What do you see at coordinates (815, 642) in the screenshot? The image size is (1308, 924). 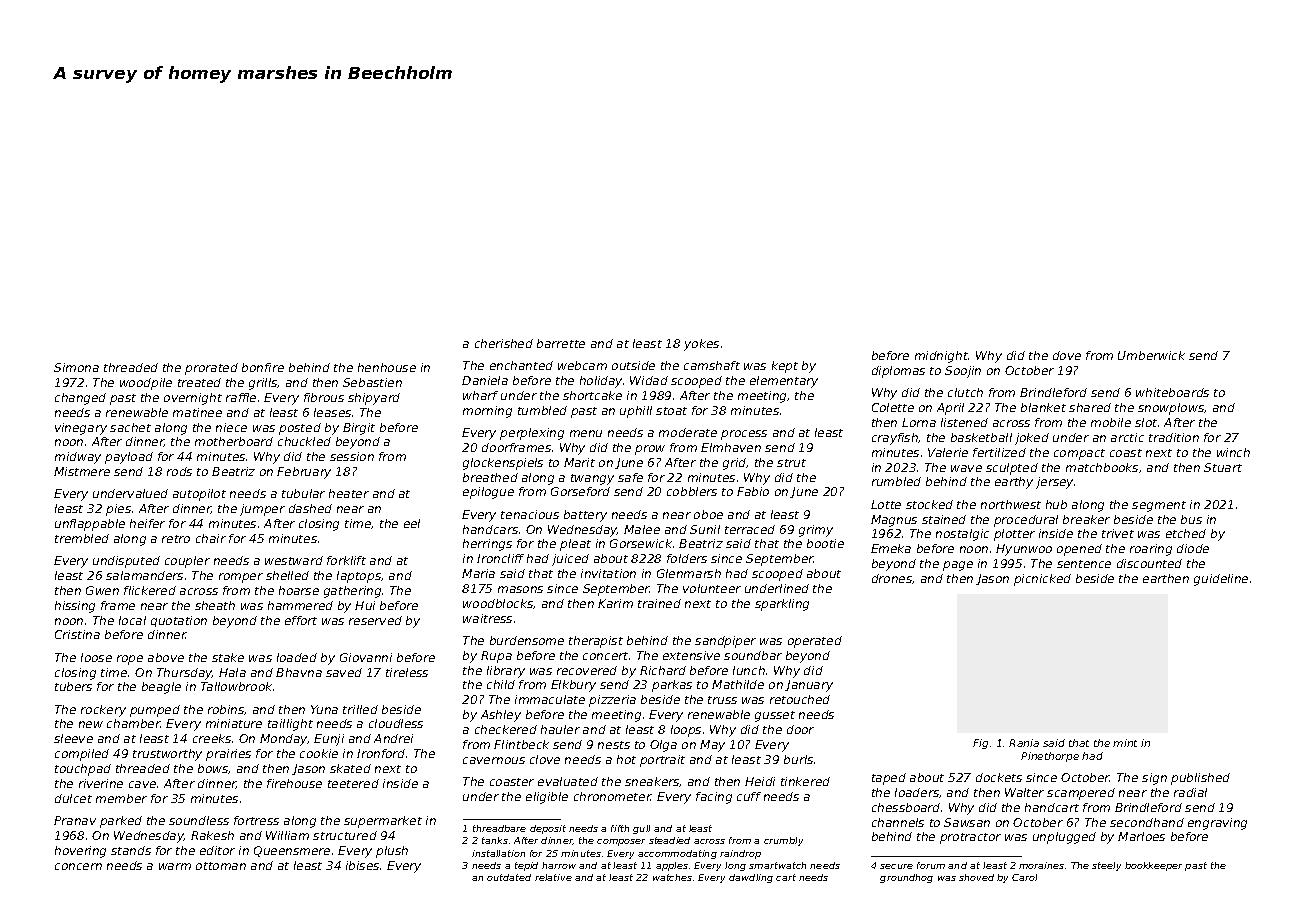 I see `operated` at bounding box center [815, 642].
